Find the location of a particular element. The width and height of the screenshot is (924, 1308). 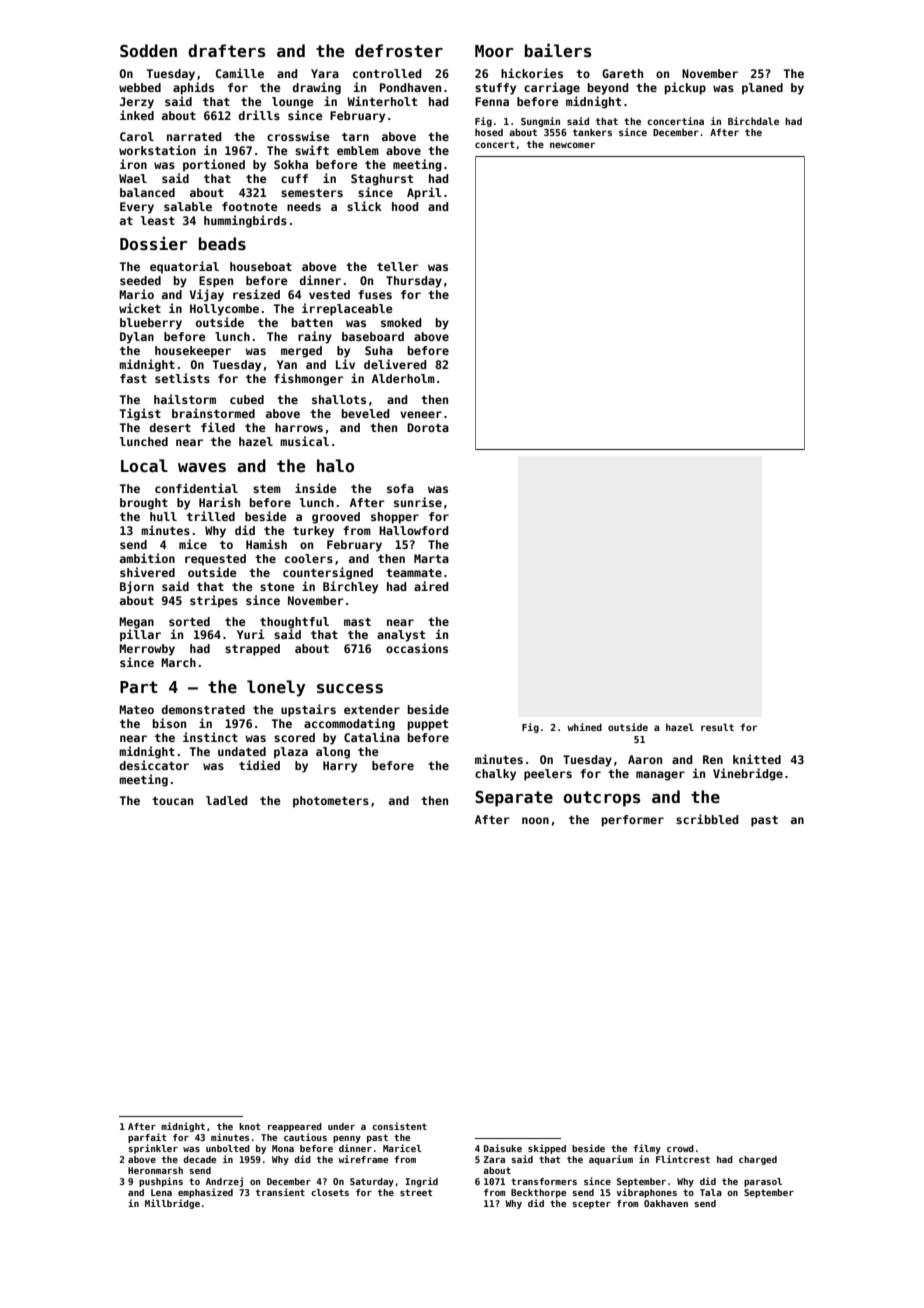

instinct is located at coordinates (210, 737).
